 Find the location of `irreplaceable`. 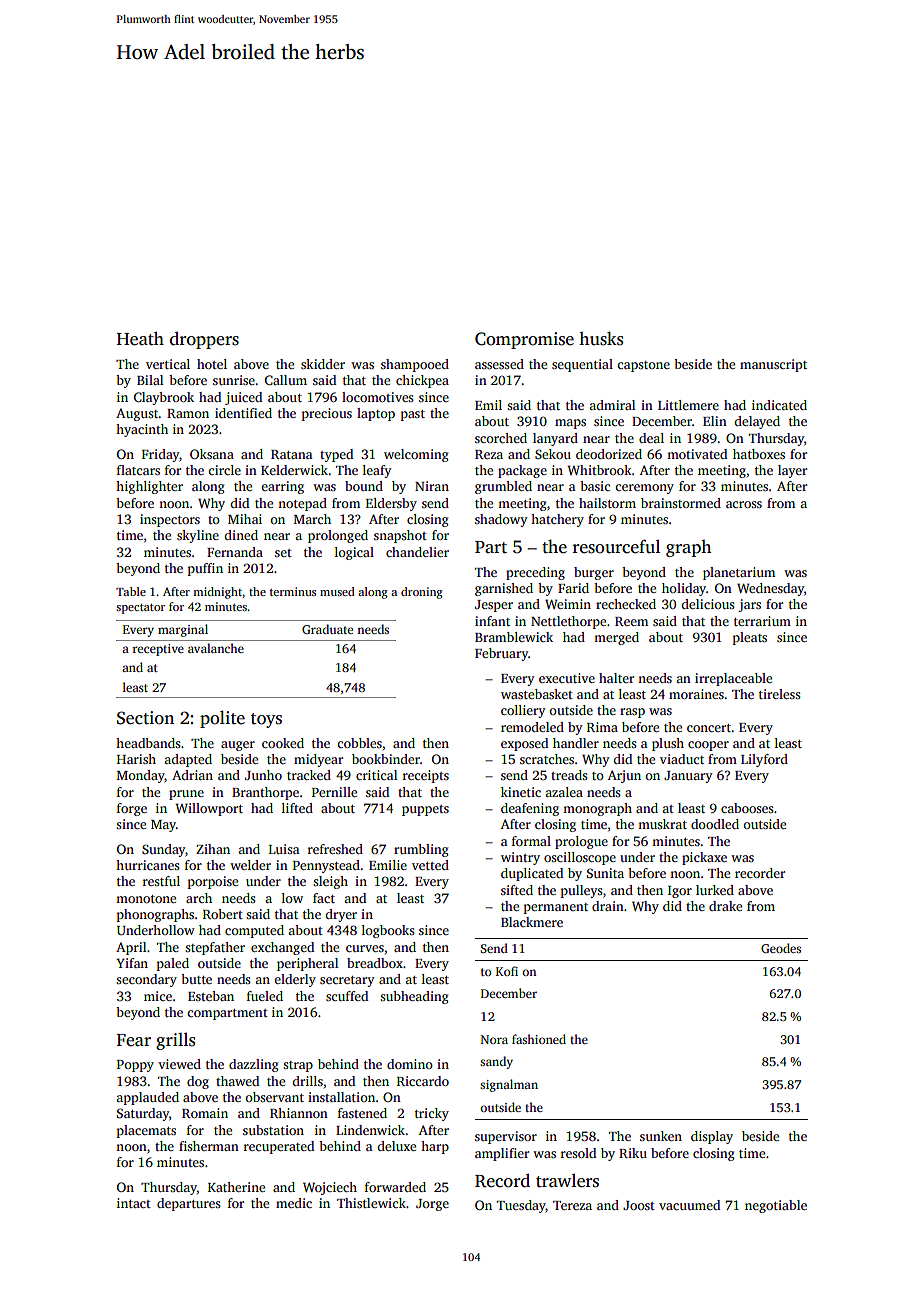

irreplaceable is located at coordinates (733, 679).
